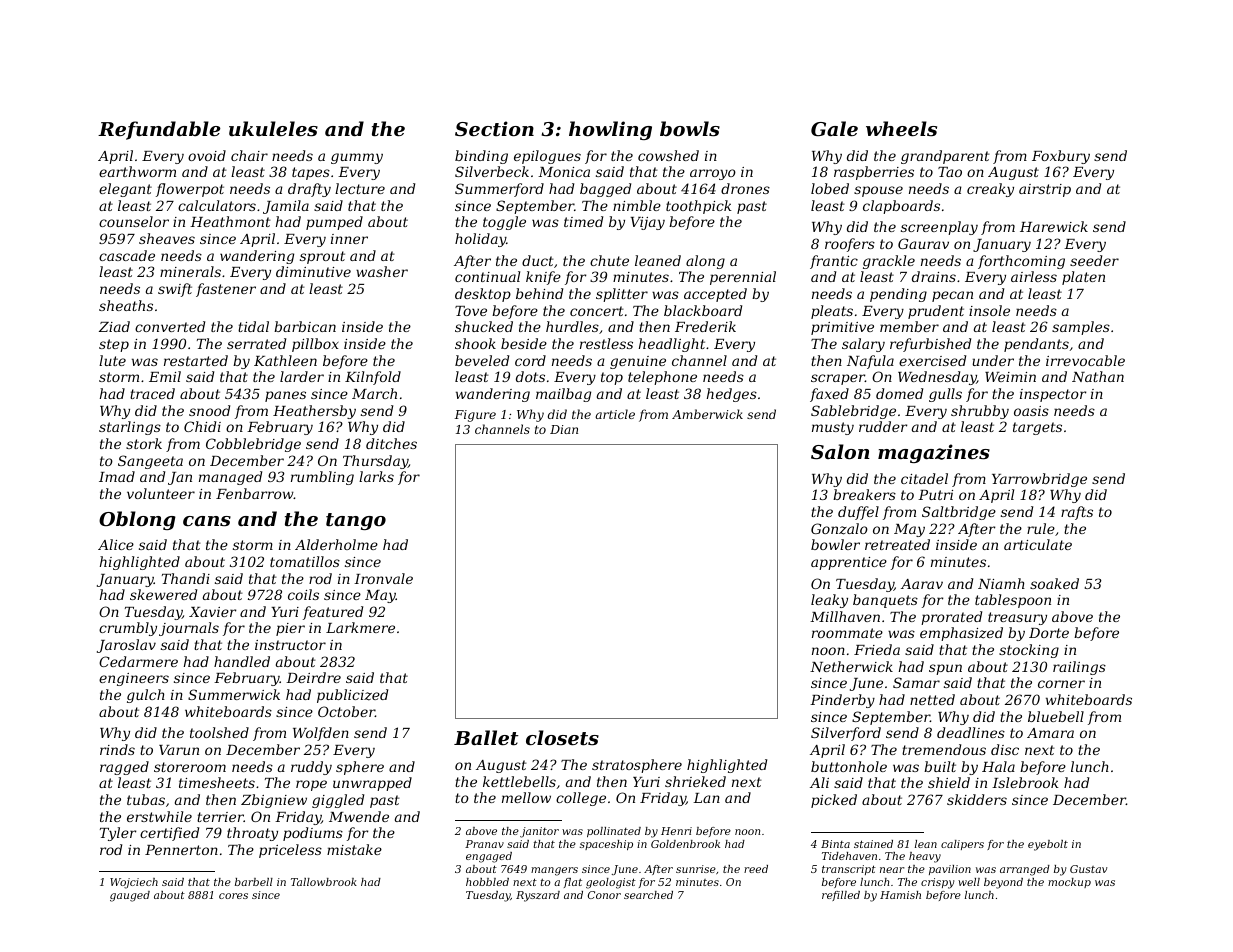 Image resolution: width=1233 pixels, height=952 pixels. Describe the element at coordinates (354, 849) in the image. I see `mistake` at that location.
